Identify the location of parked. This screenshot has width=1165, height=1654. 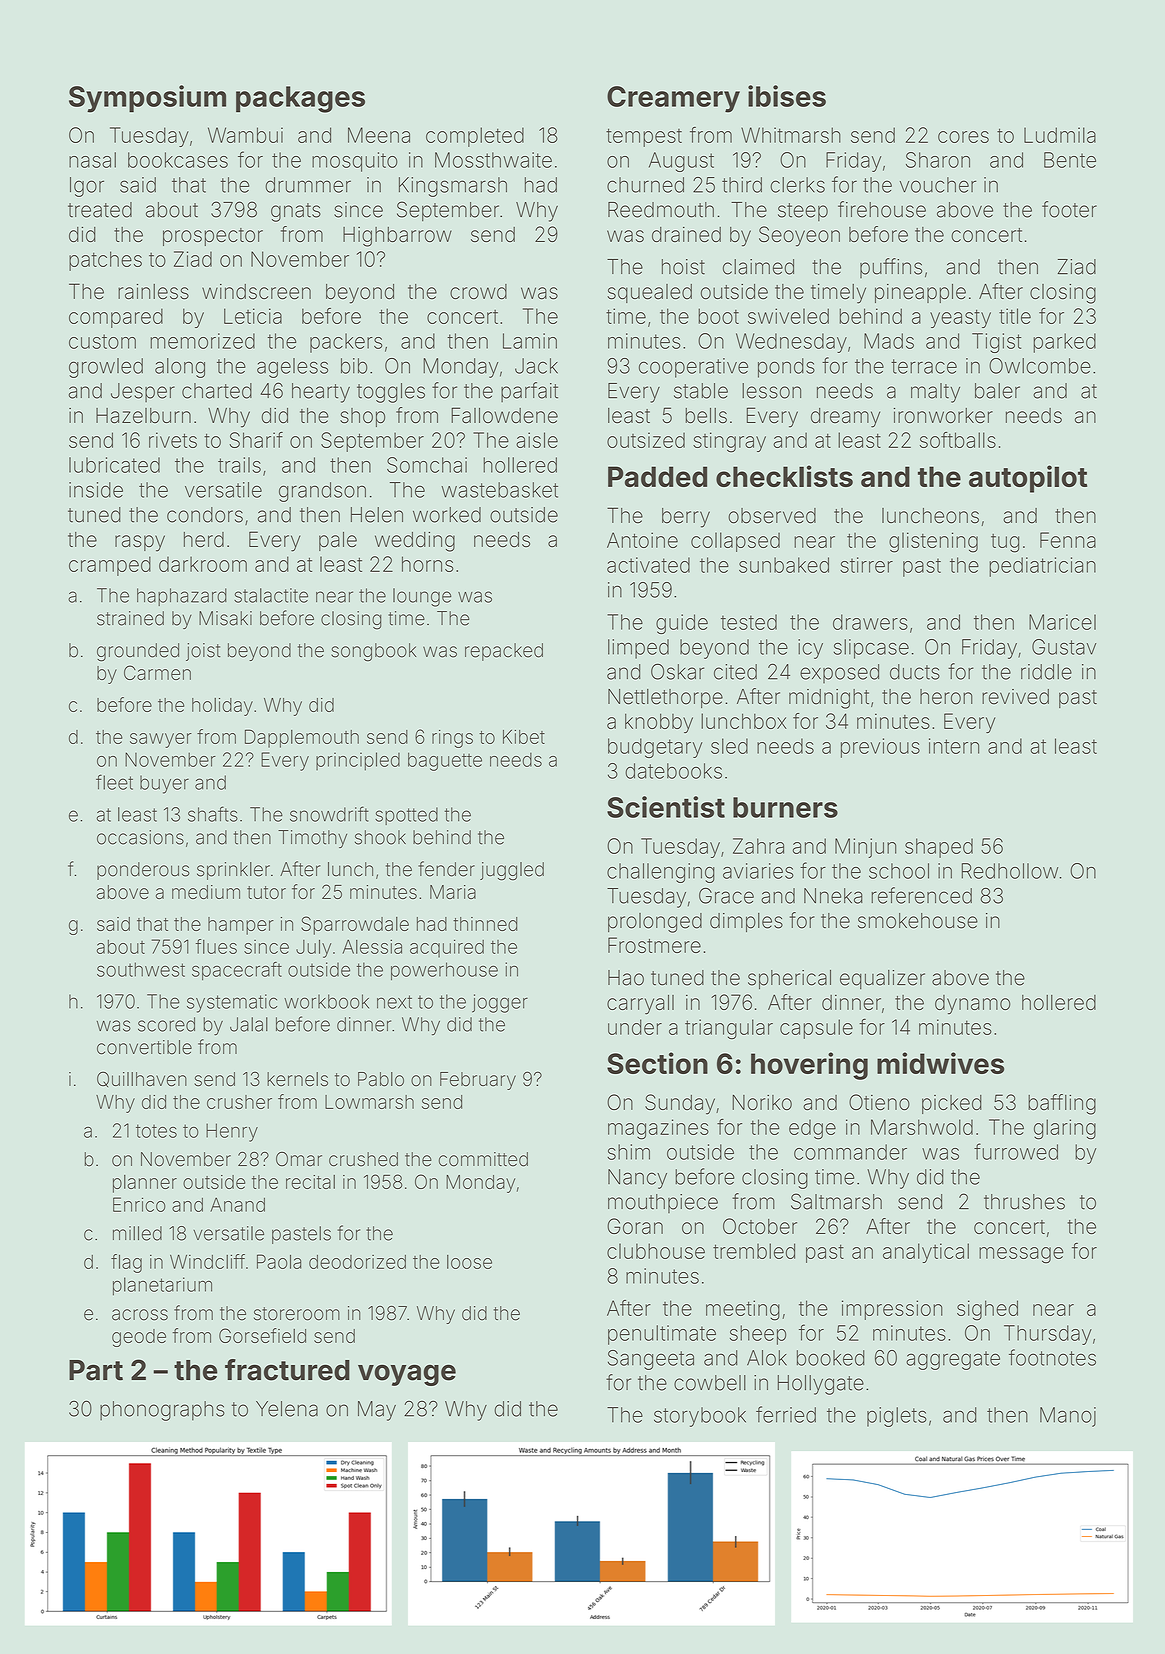
(1064, 343).
